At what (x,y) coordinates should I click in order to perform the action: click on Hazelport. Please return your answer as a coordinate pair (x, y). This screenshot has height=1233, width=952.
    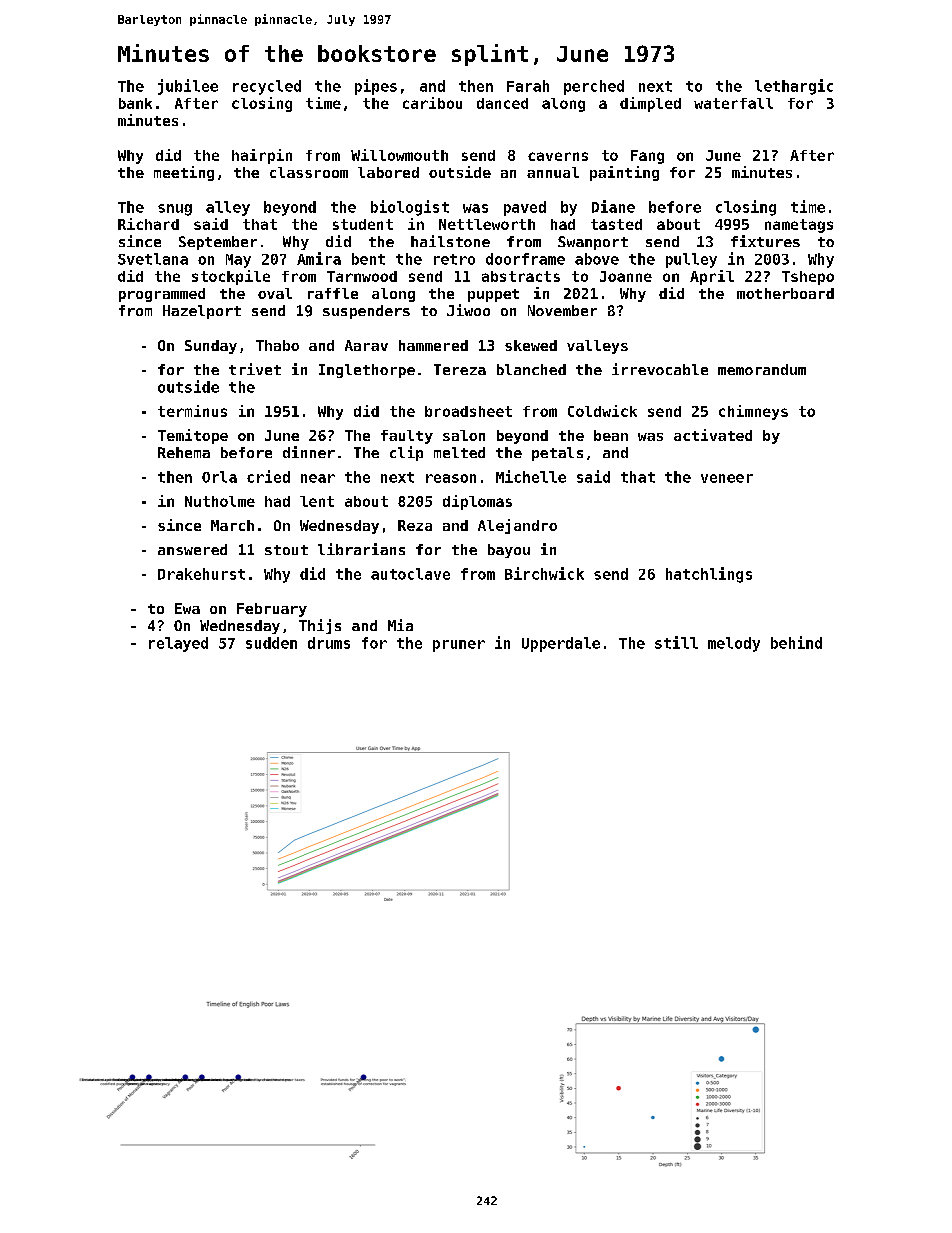
    Looking at the image, I should click on (202, 312).
